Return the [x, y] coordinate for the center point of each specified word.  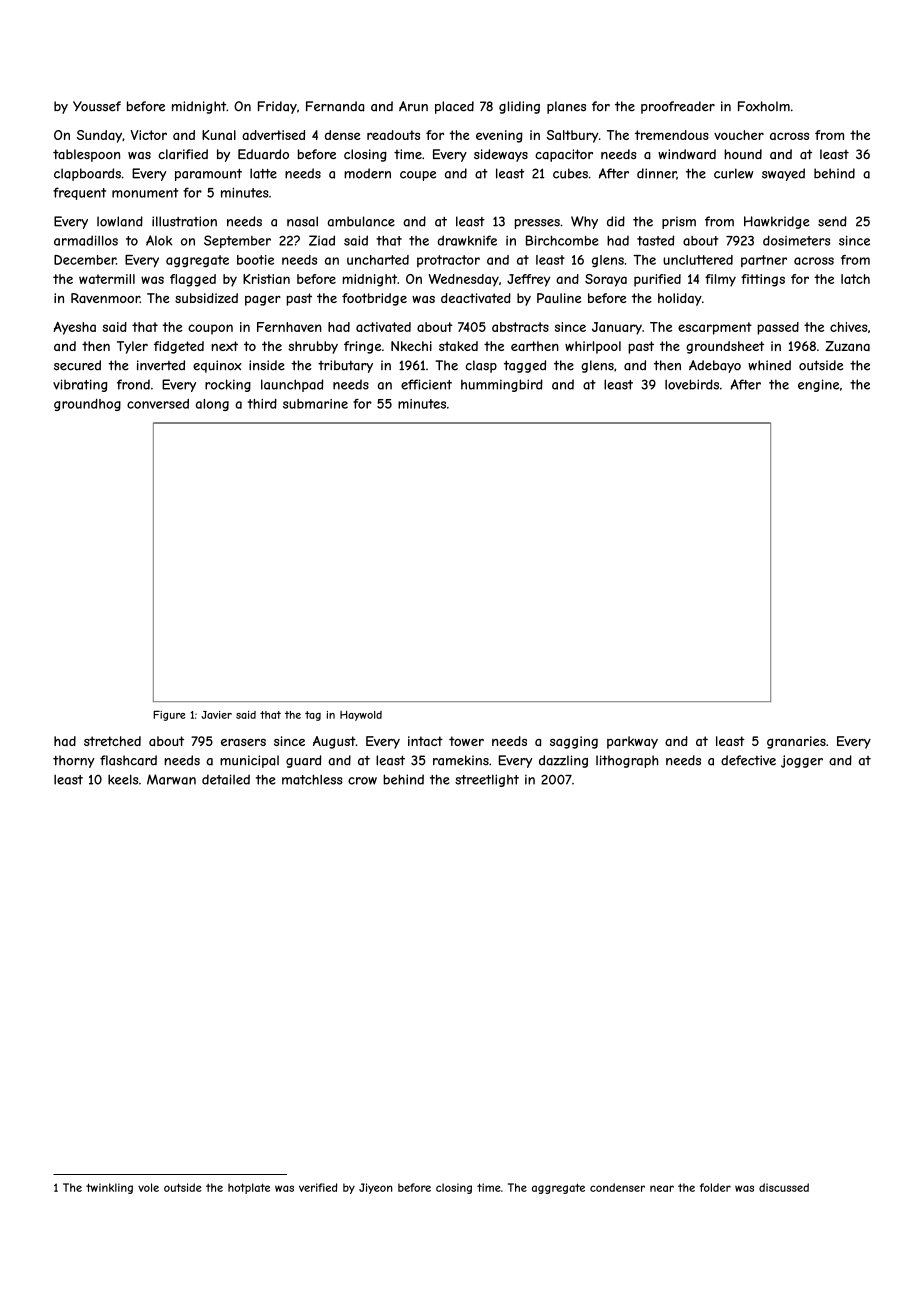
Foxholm [764, 106]
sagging [574, 742]
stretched [112, 741]
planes [566, 107]
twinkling [109, 1188]
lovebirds [692, 384]
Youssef [97, 106]
